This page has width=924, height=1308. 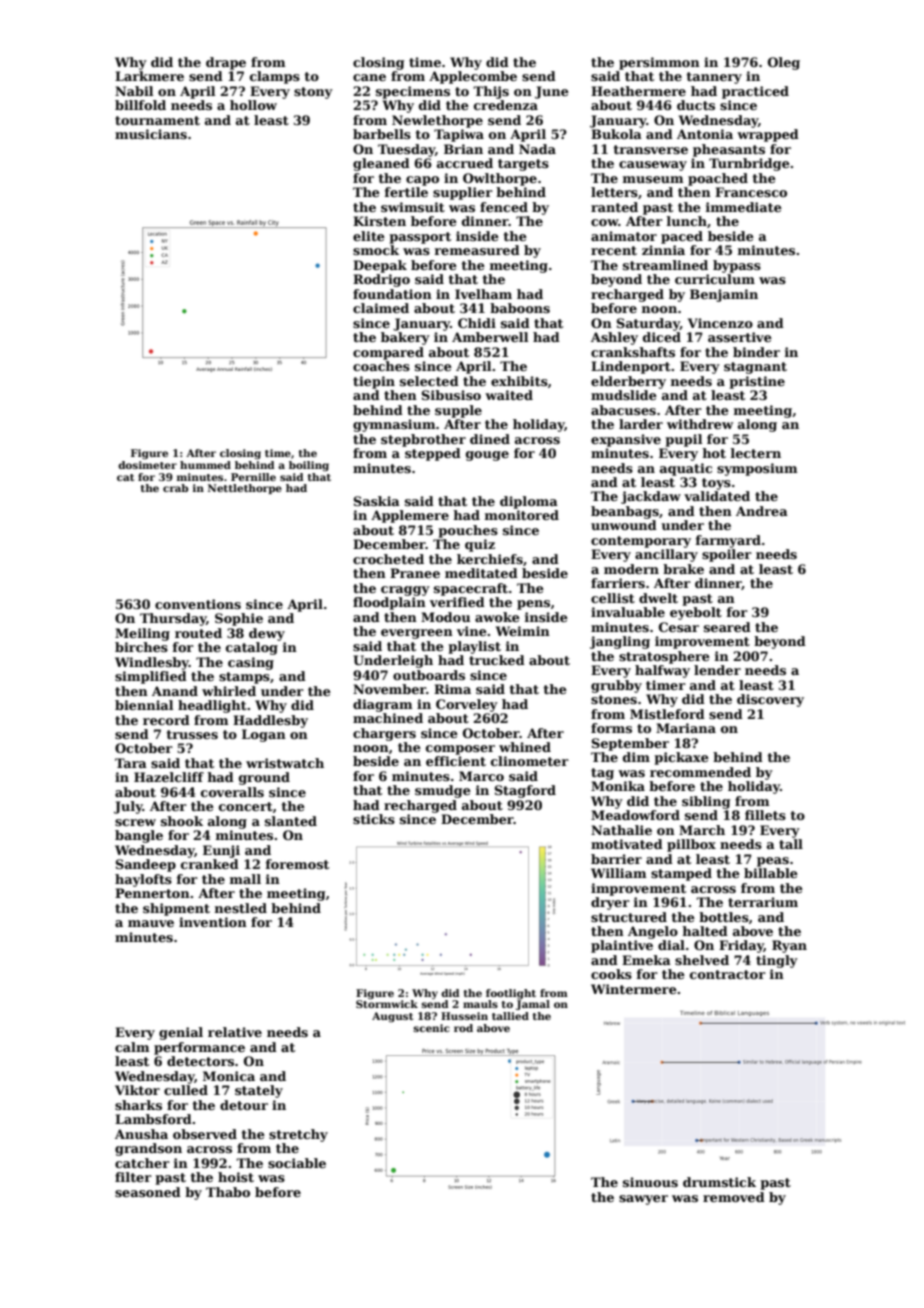 What do you see at coordinates (151, 134) in the page?
I see `musicians` at bounding box center [151, 134].
